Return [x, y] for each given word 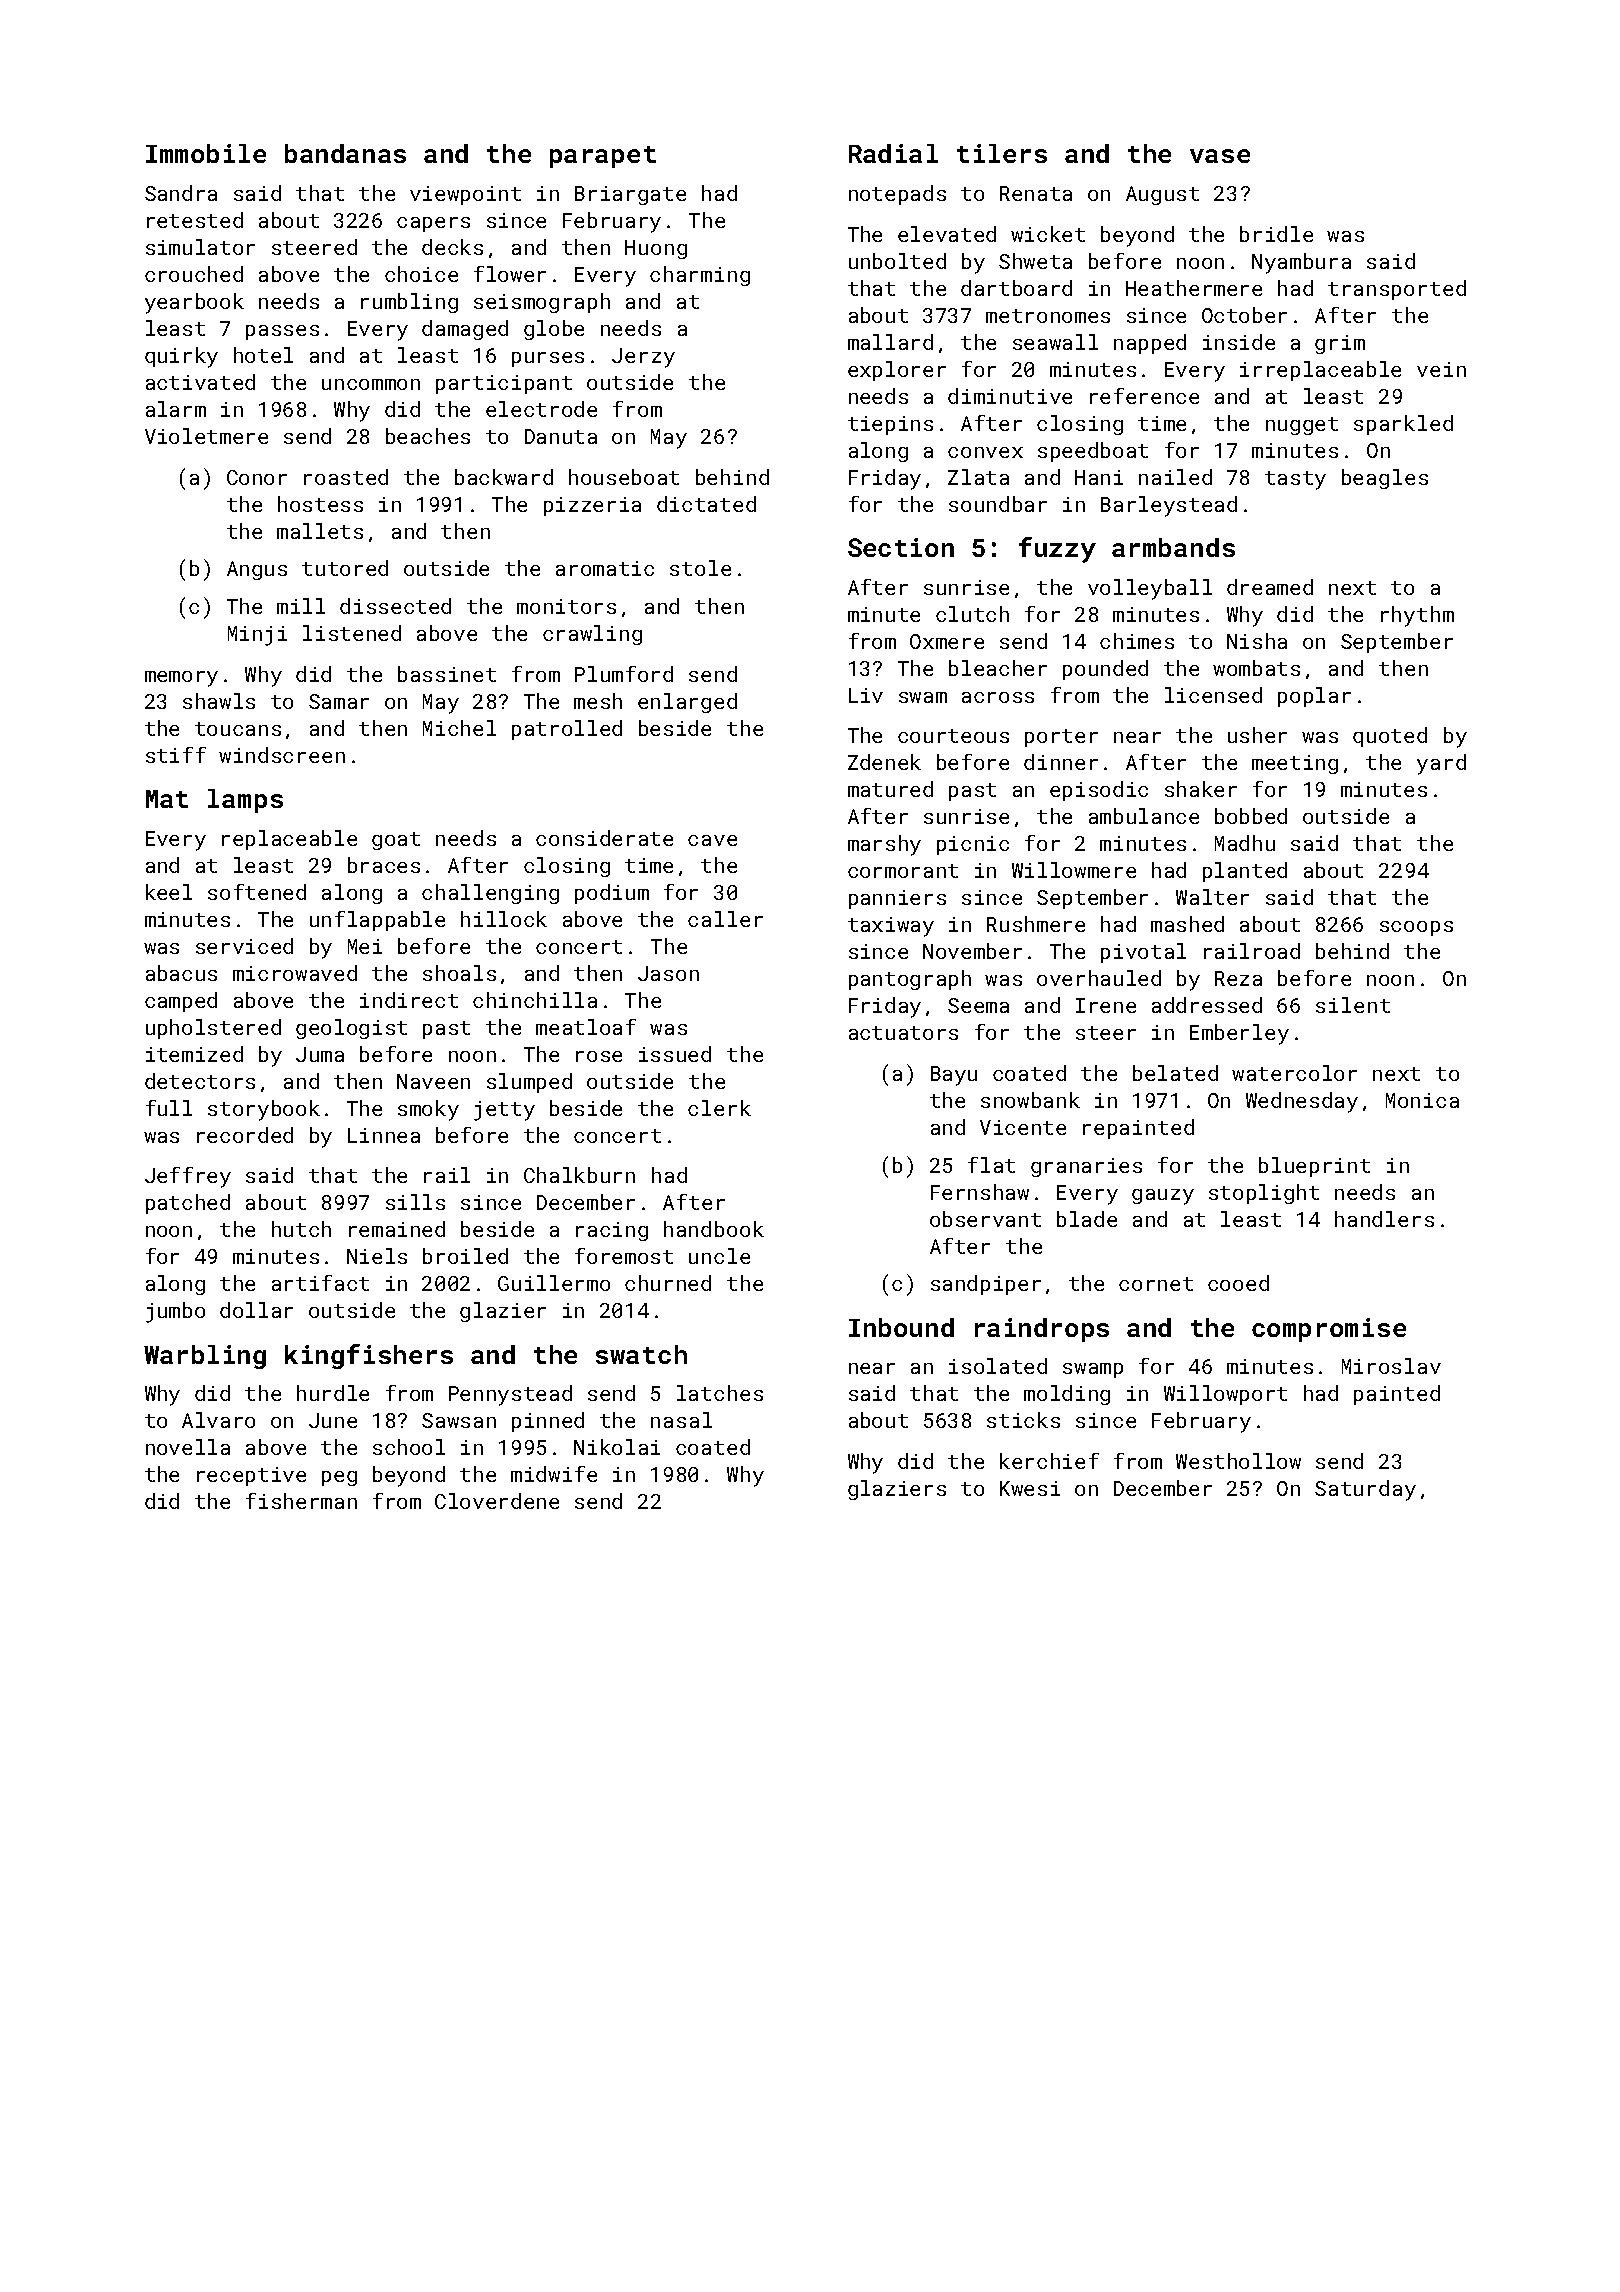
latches [720, 1393]
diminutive [1010, 396]
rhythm [1417, 616]
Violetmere [206, 436]
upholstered [213, 1029]
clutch [972, 614]
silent [1353, 1005]
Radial [893, 153]
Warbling [205, 1357]
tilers [1002, 153]
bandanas [345, 153]
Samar [339, 701]
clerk [719, 1108]
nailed [1175, 477]
